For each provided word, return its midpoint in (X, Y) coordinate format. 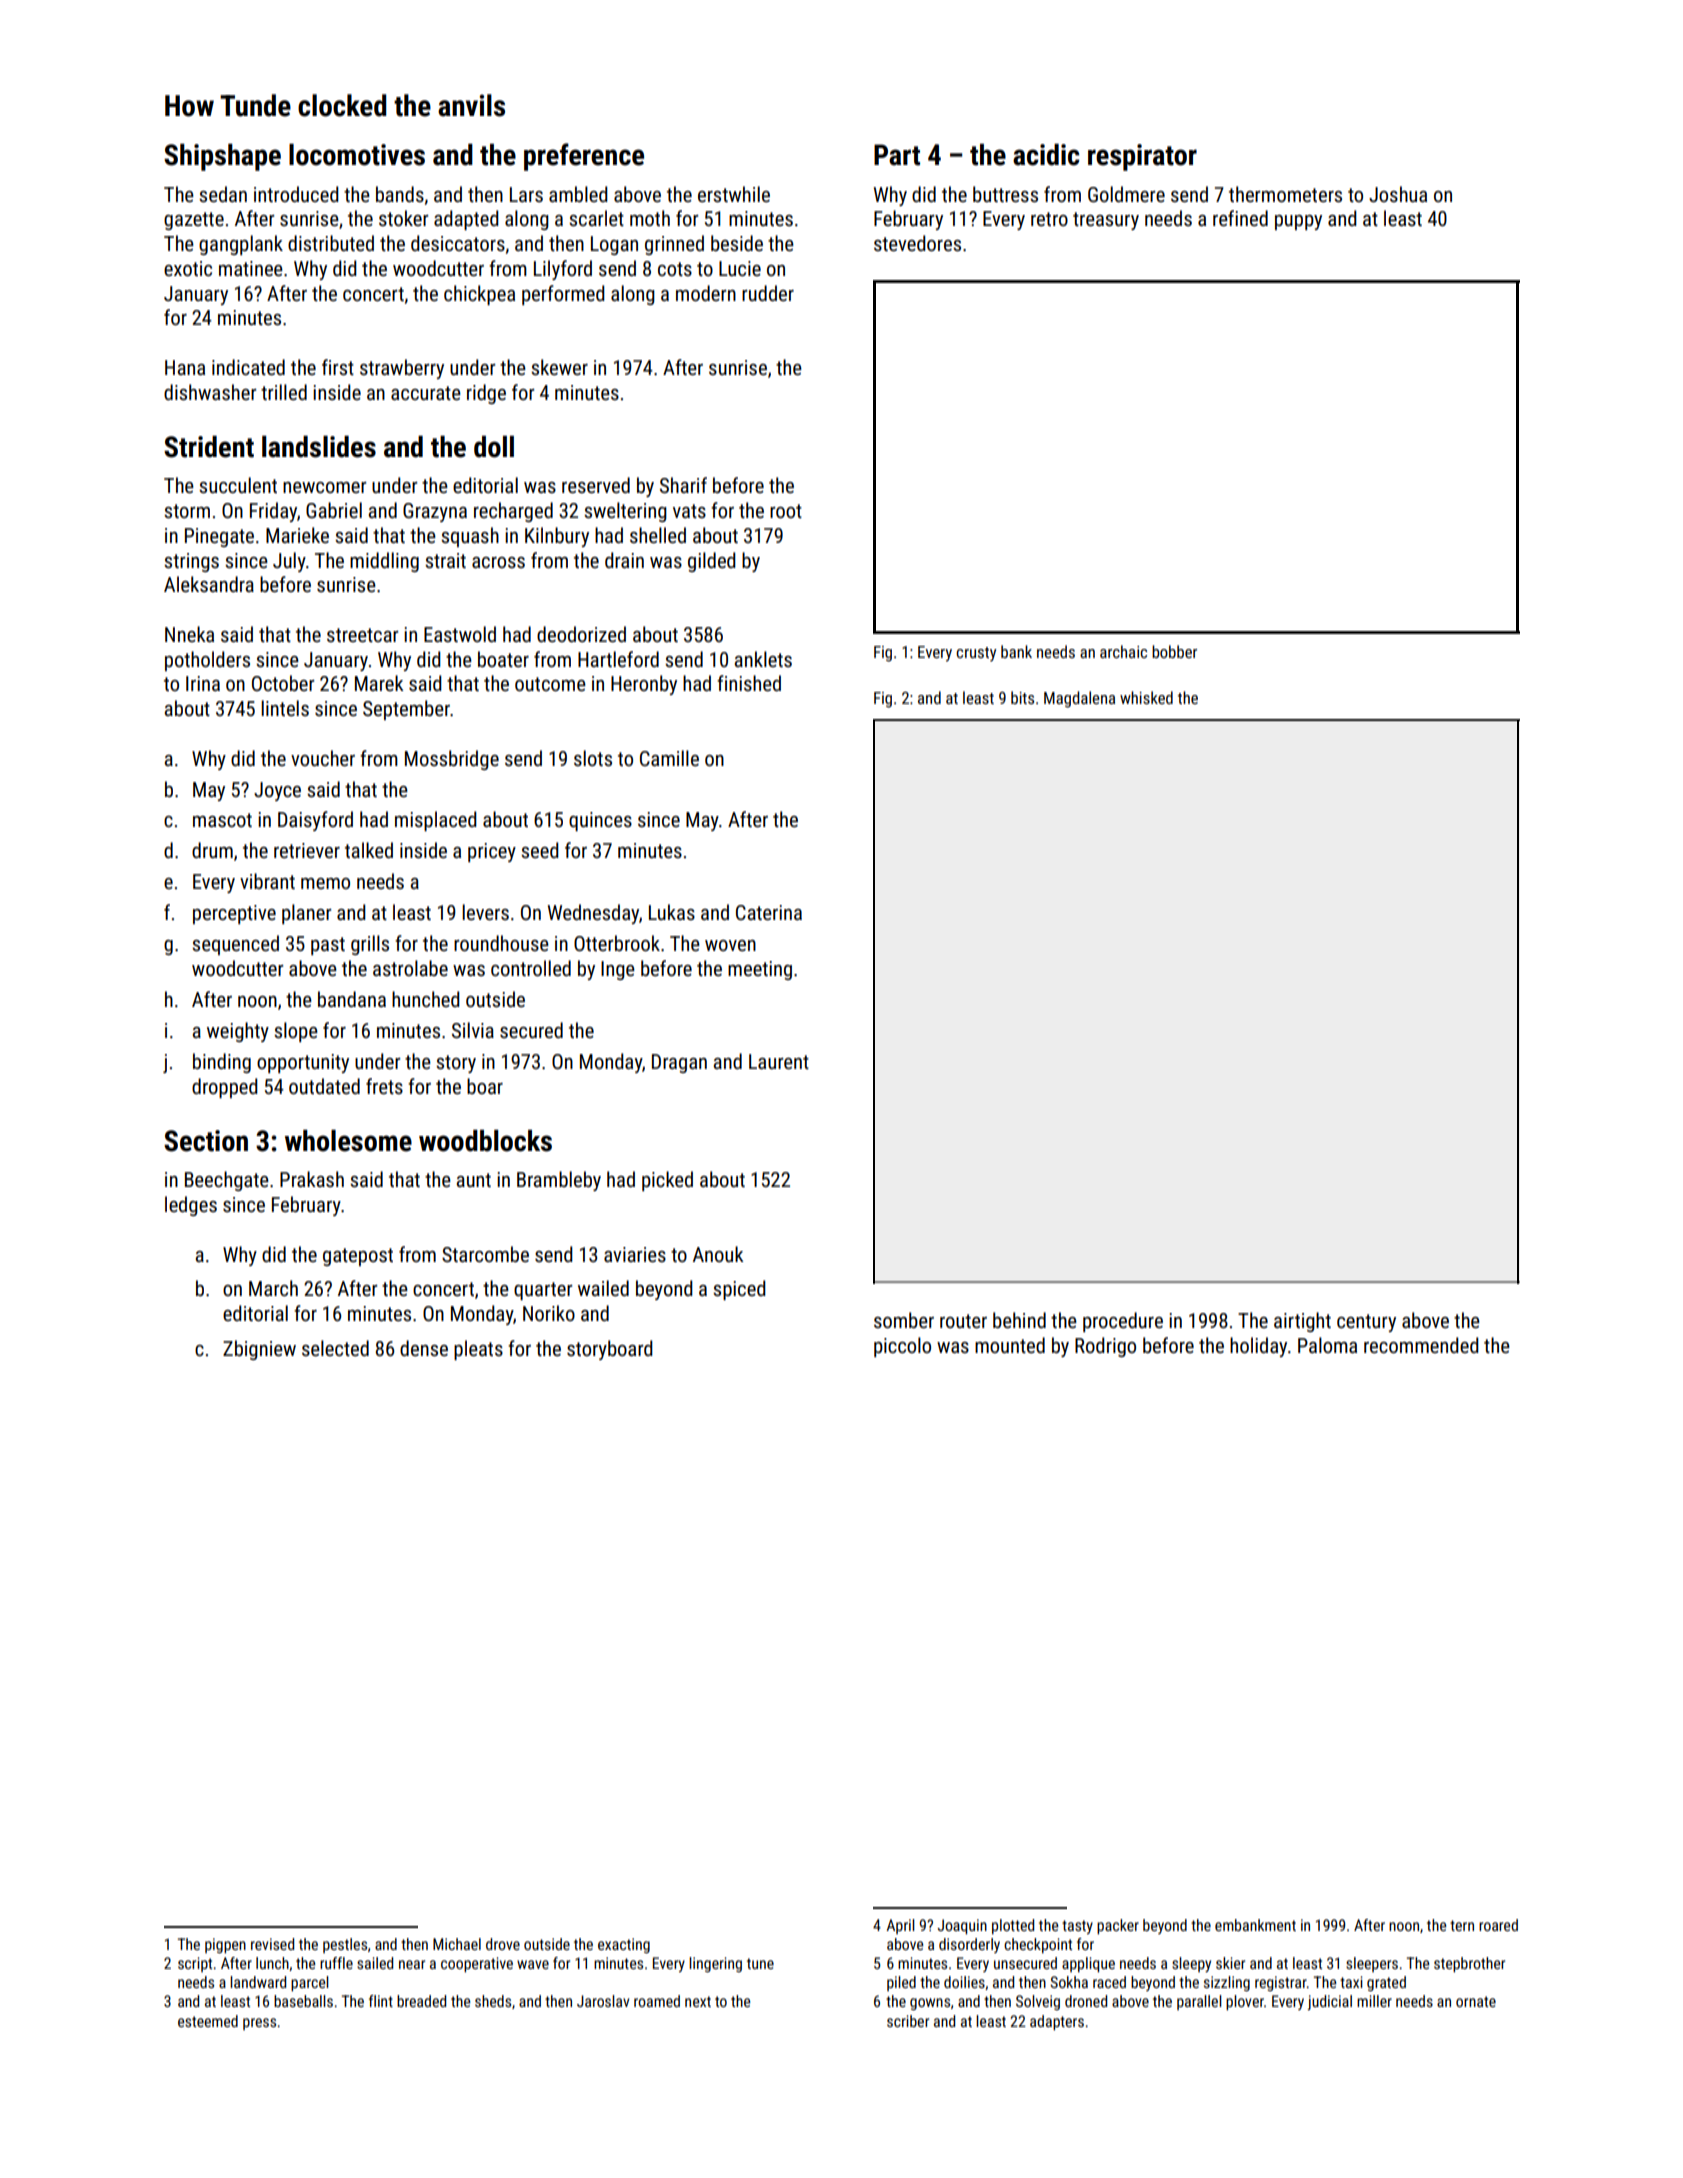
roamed (657, 2001)
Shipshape (222, 157)
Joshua (1398, 194)
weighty (238, 1032)
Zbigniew (259, 1350)
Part (897, 155)
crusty (976, 654)
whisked (1146, 697)
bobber (1174, 651)
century (1366, 1323)
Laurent (779, 1061)
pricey (492, 852)
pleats (478, 1350)
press (259, 2024)
